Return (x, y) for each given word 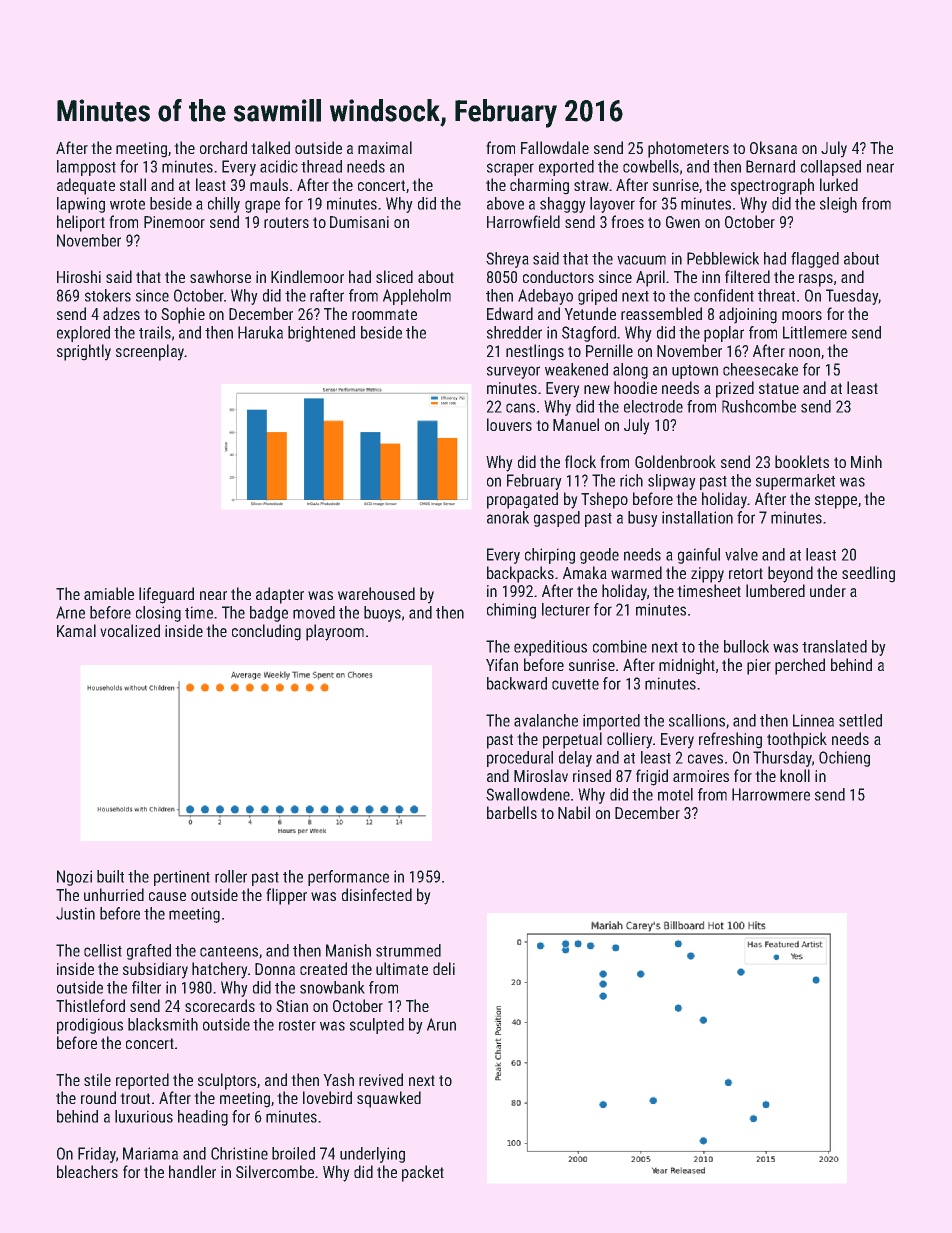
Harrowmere (771, 794)
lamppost (86, 168)
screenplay (150, 352)
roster (297, 1025)
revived (381, 1079)
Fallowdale (555, 147)
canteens (229, 951)
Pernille (609, 350)
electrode (653, 406)
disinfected (377, 894)
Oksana (773, 147)
